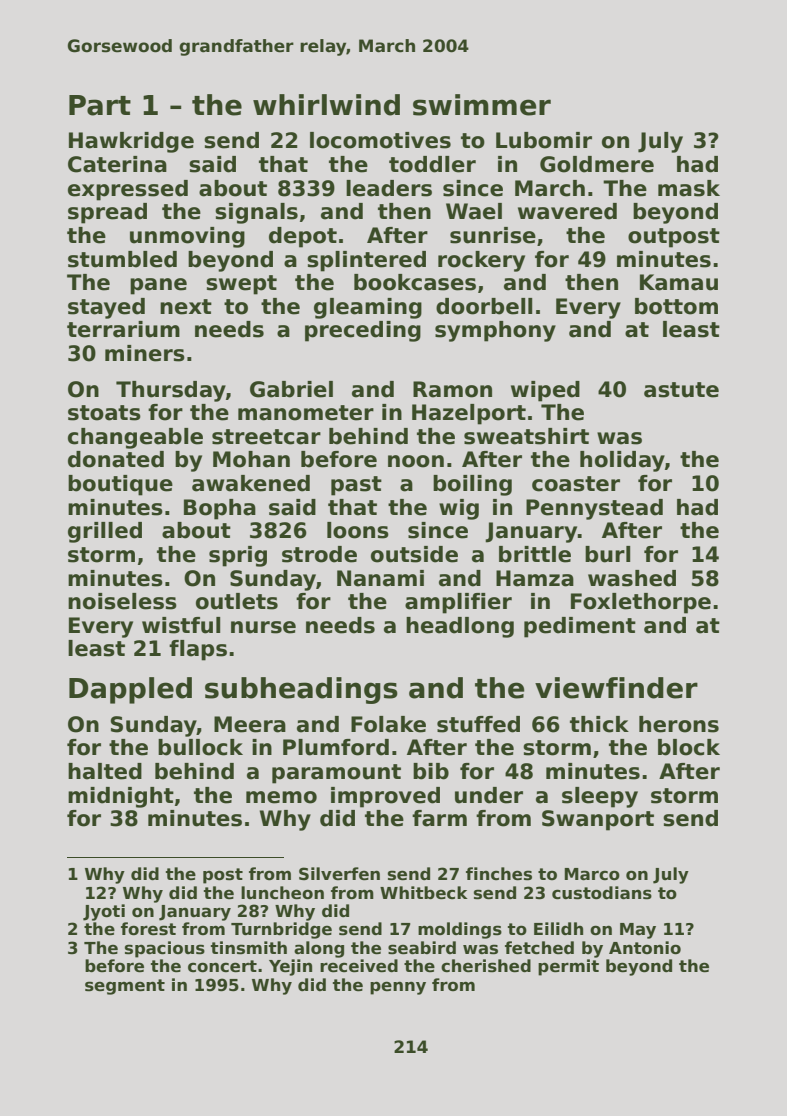 The height and width of the screenshot is (1116, 787). What do you see at coordinates (200, 747) in the screenshot?
I see `bullock` at bounding box center [200, 747].
